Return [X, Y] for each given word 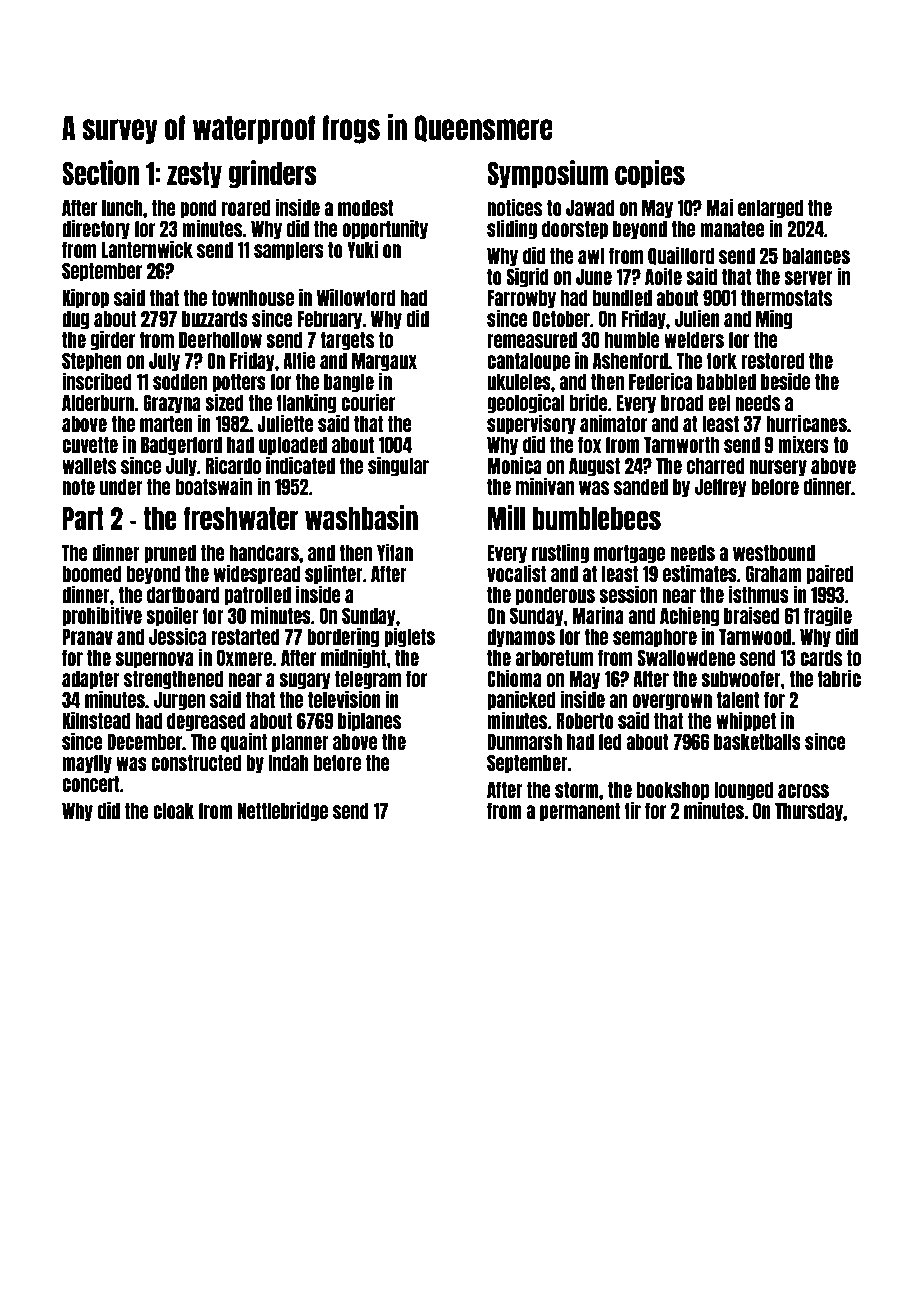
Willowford [356, 297]
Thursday [809, 812]
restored [772, 360]
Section [100, 172]
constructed [196, 762]
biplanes [369, 721]
